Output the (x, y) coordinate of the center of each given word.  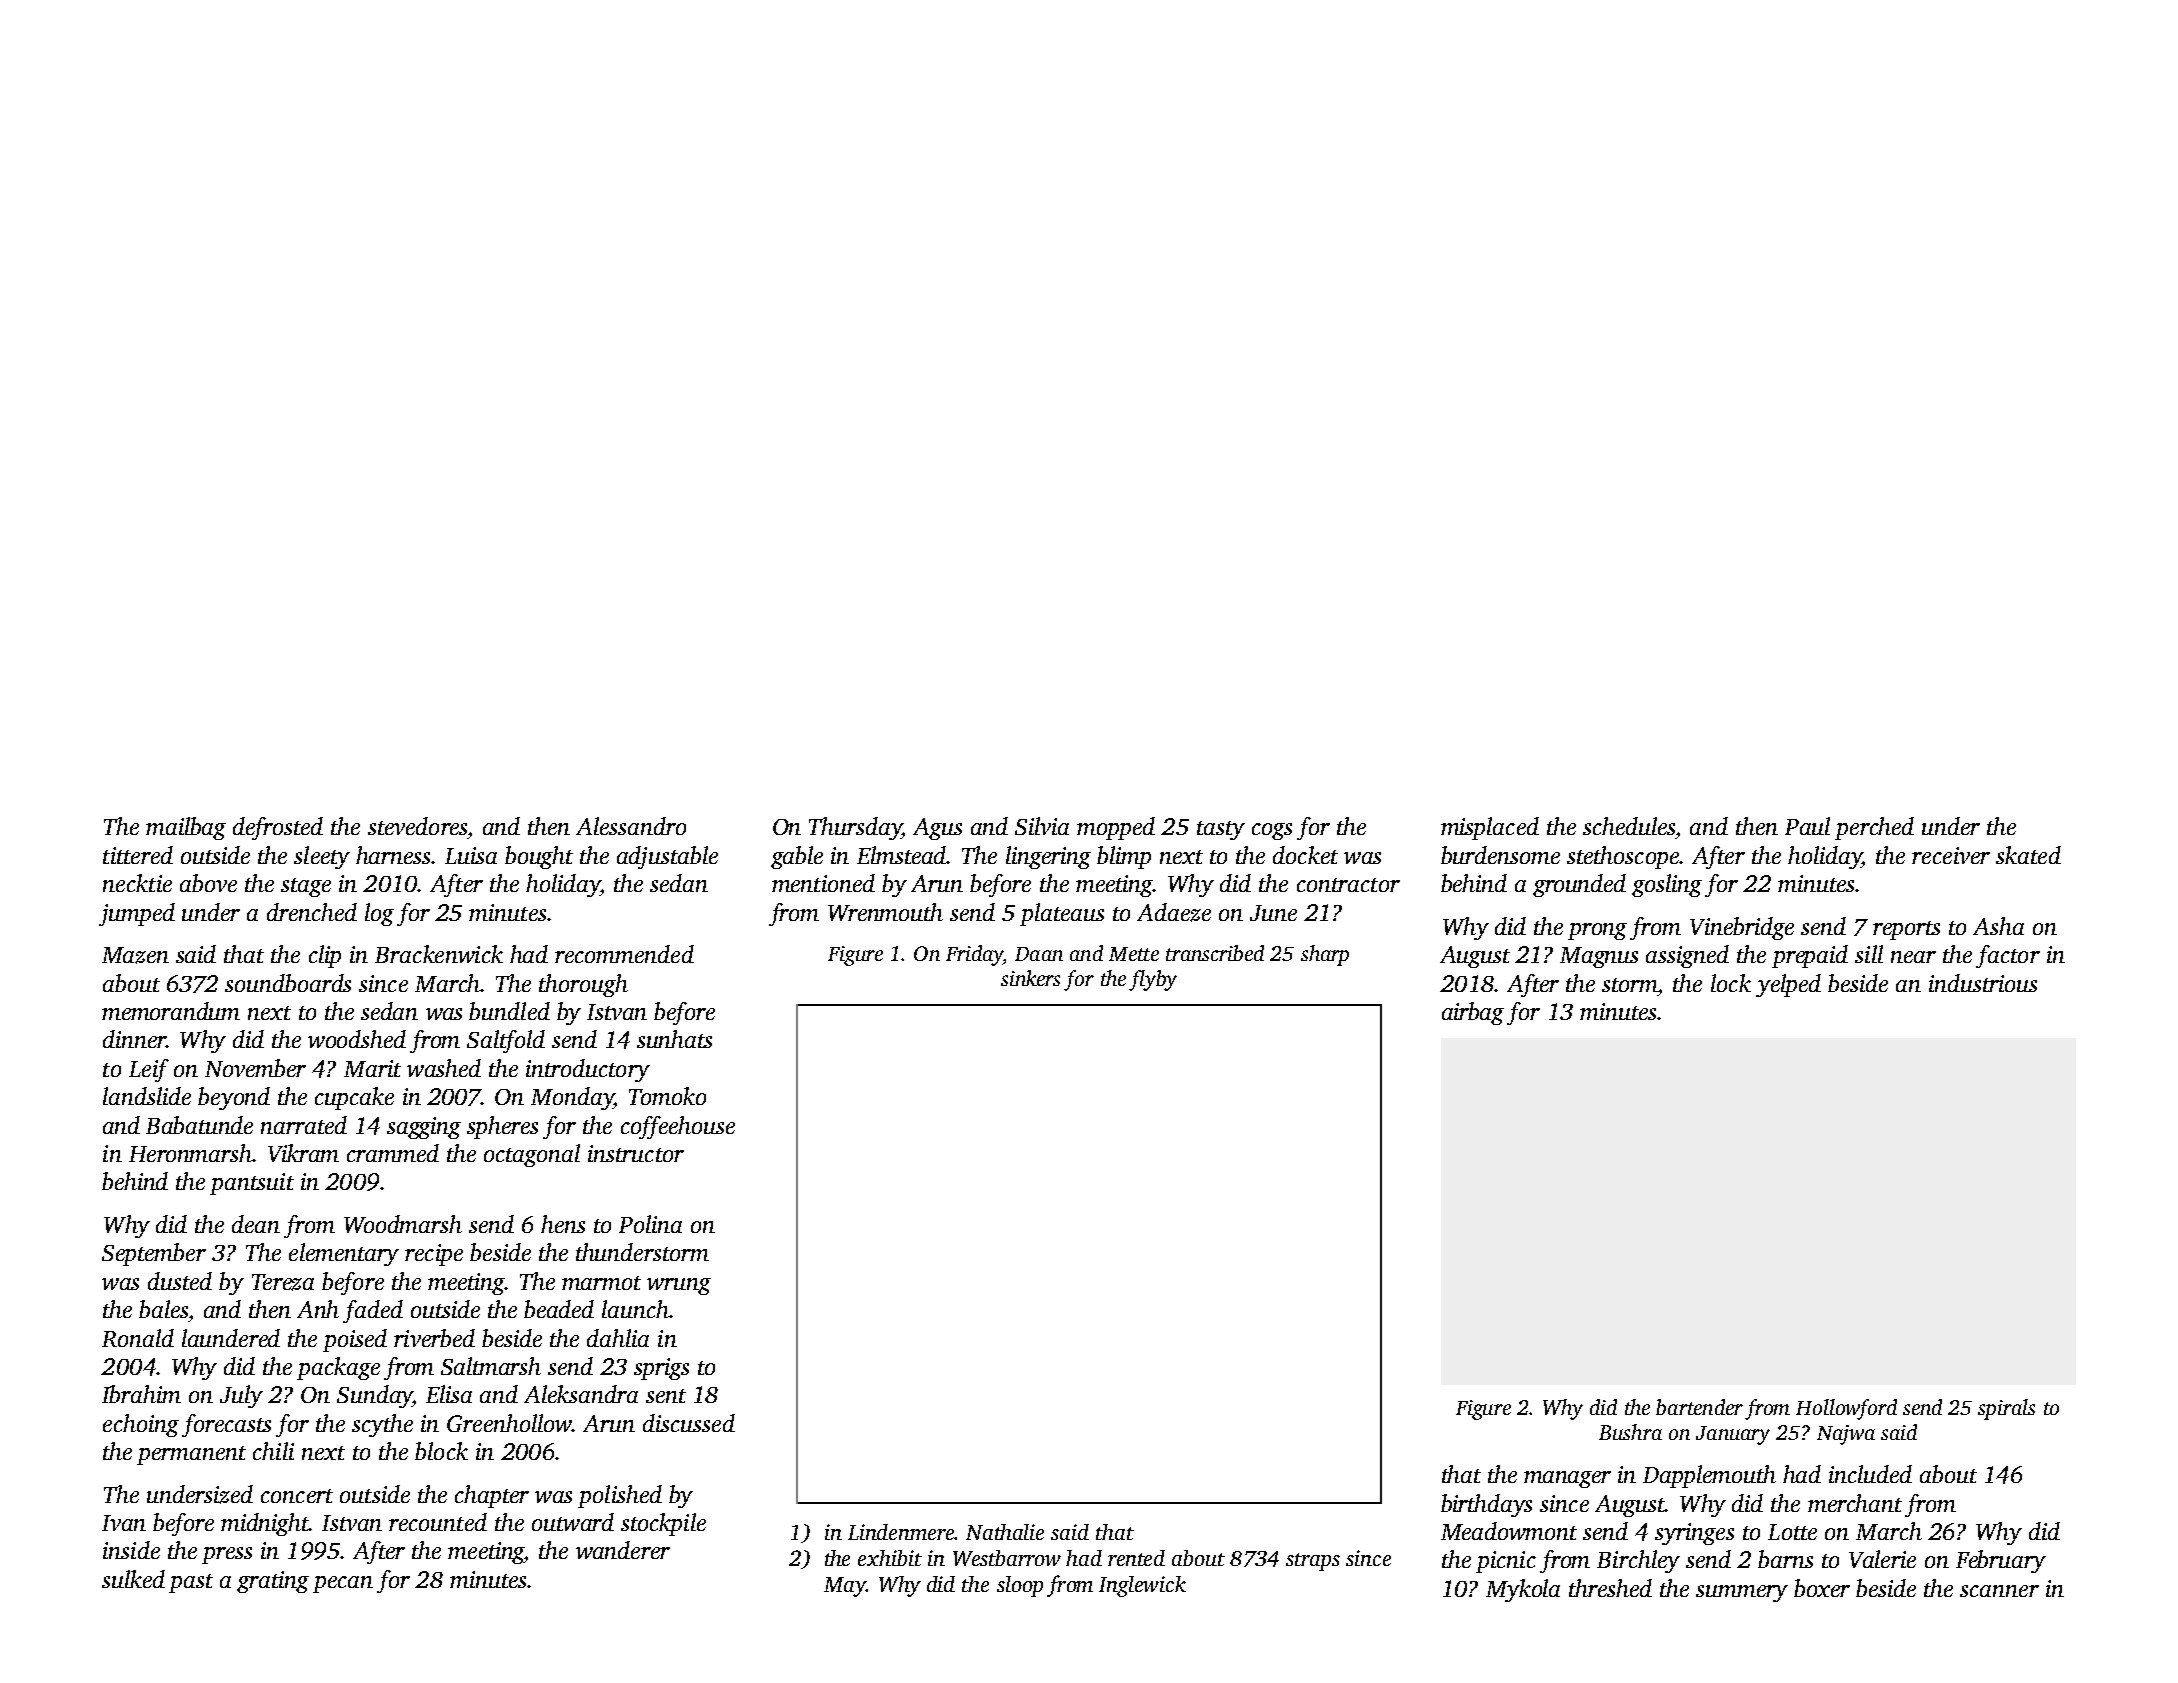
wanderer (623, 1550)
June (1273, 913)
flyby (1153, 980)
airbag (1473, 1013)
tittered (138, 855)
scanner (1999, 1591)
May (845, 1587)
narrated (304, 1125)
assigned (1687, 956)
